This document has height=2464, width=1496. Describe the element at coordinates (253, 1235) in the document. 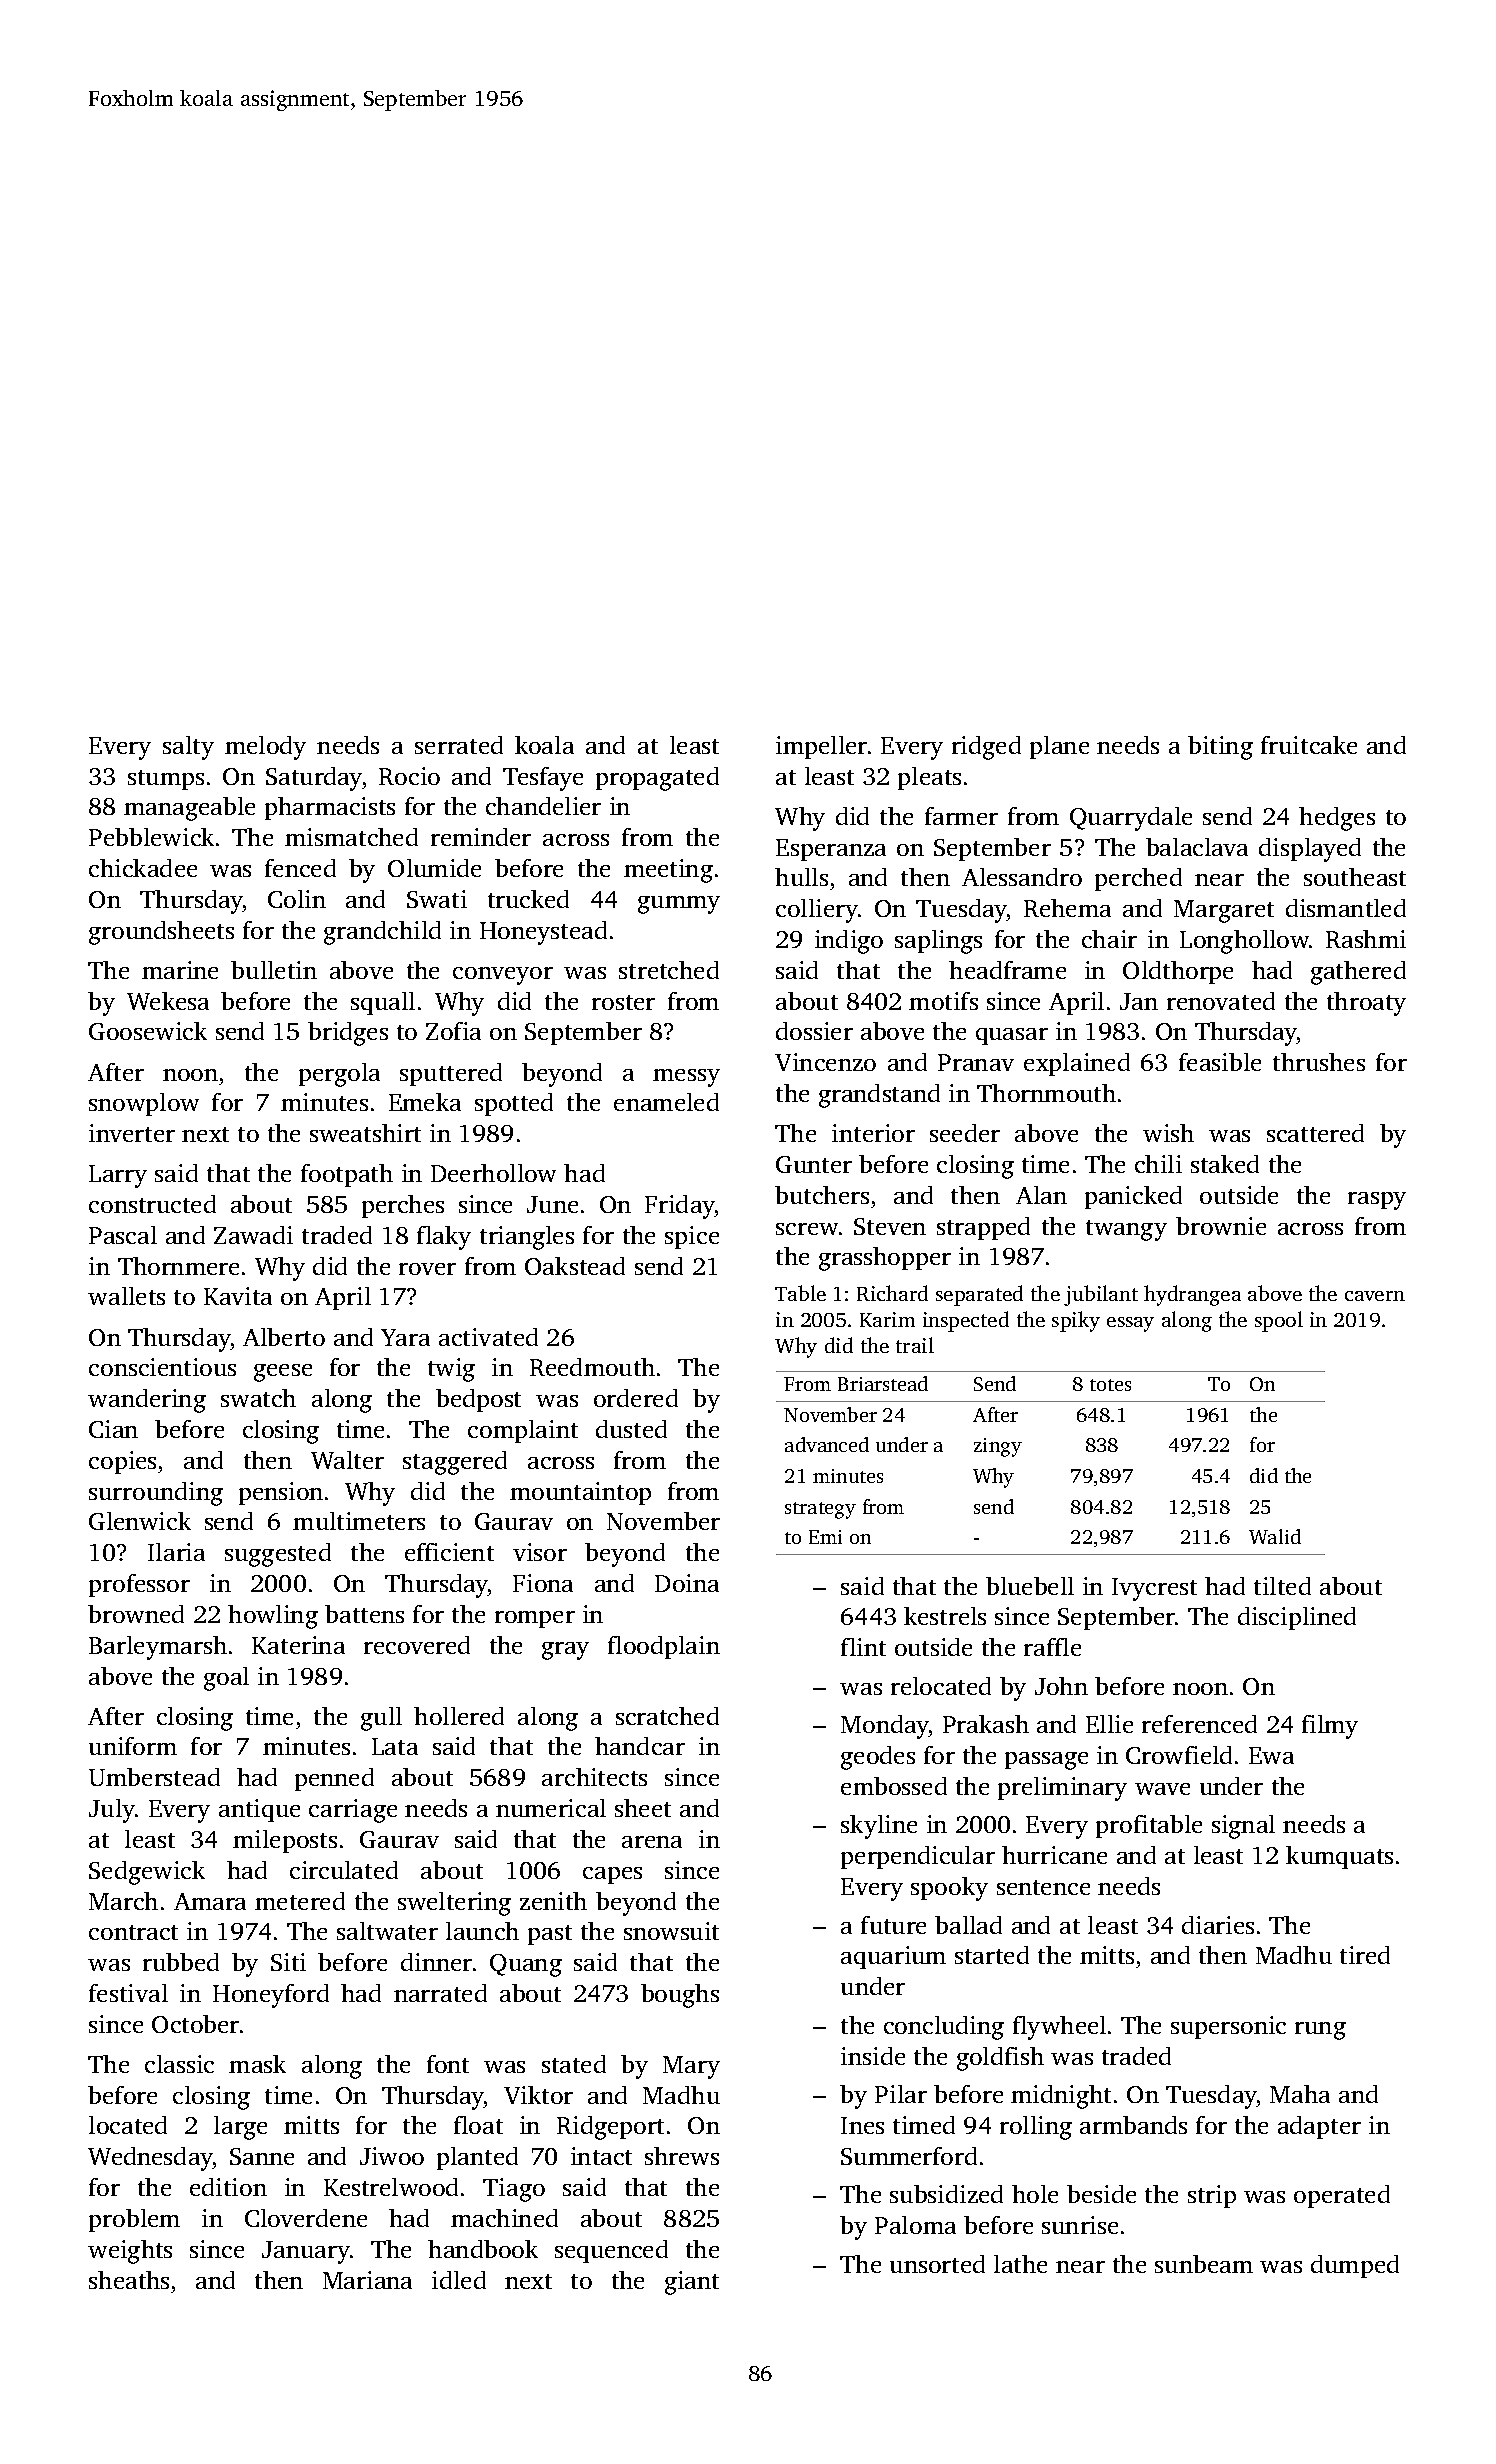

I see `Zawadi` at that location.
